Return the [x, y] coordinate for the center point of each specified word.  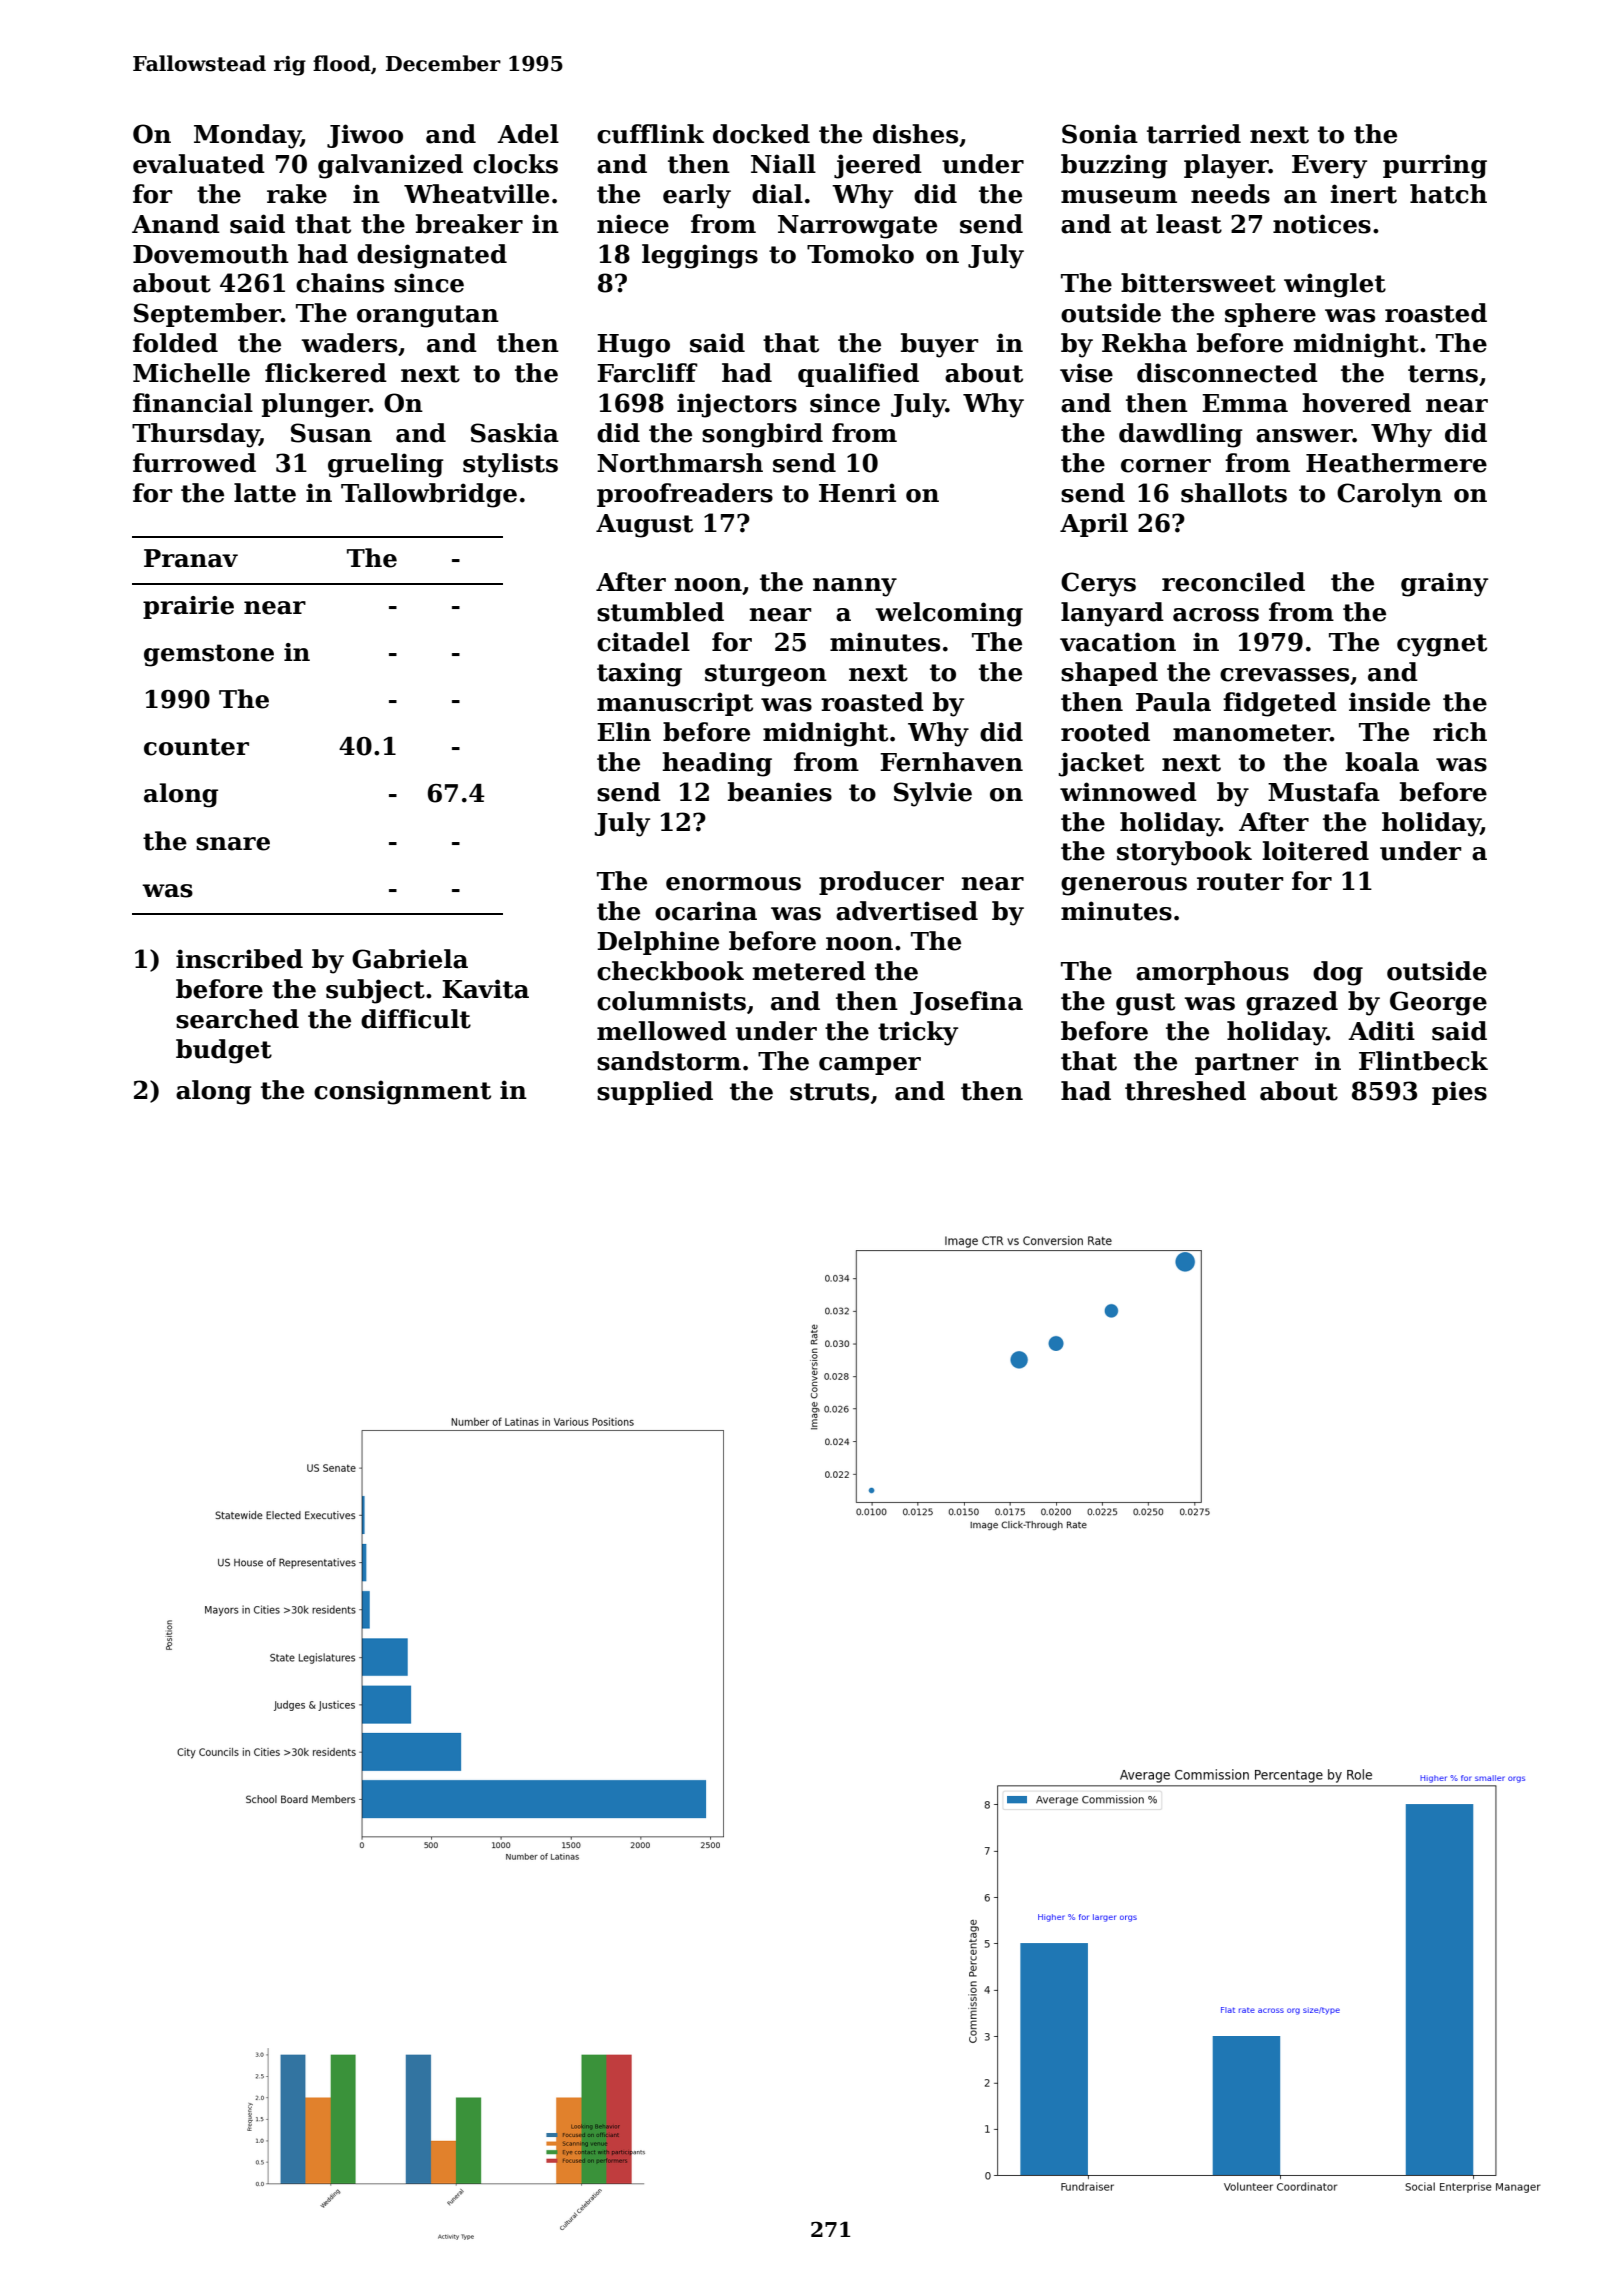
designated [432, 256]
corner [1166, 466]
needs [1230, 194]
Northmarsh [680, 463]
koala [1382, 762]
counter [196, 747]
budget [224, 1051]
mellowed [662, 1031]
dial [777, 194]
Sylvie [933, 794]
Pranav [191, 558]
